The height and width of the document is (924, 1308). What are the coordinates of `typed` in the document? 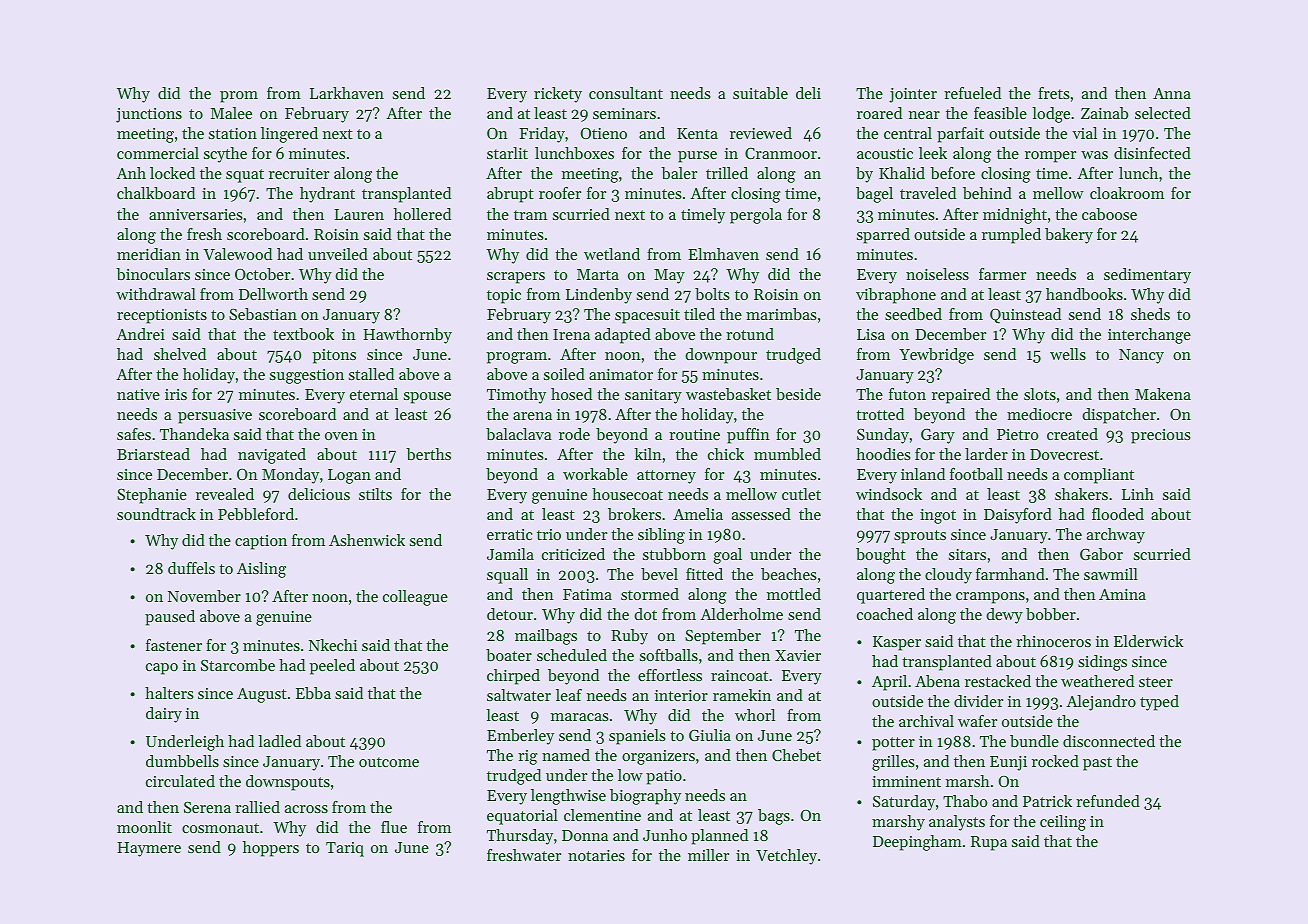 It's located at (1159, 703).
